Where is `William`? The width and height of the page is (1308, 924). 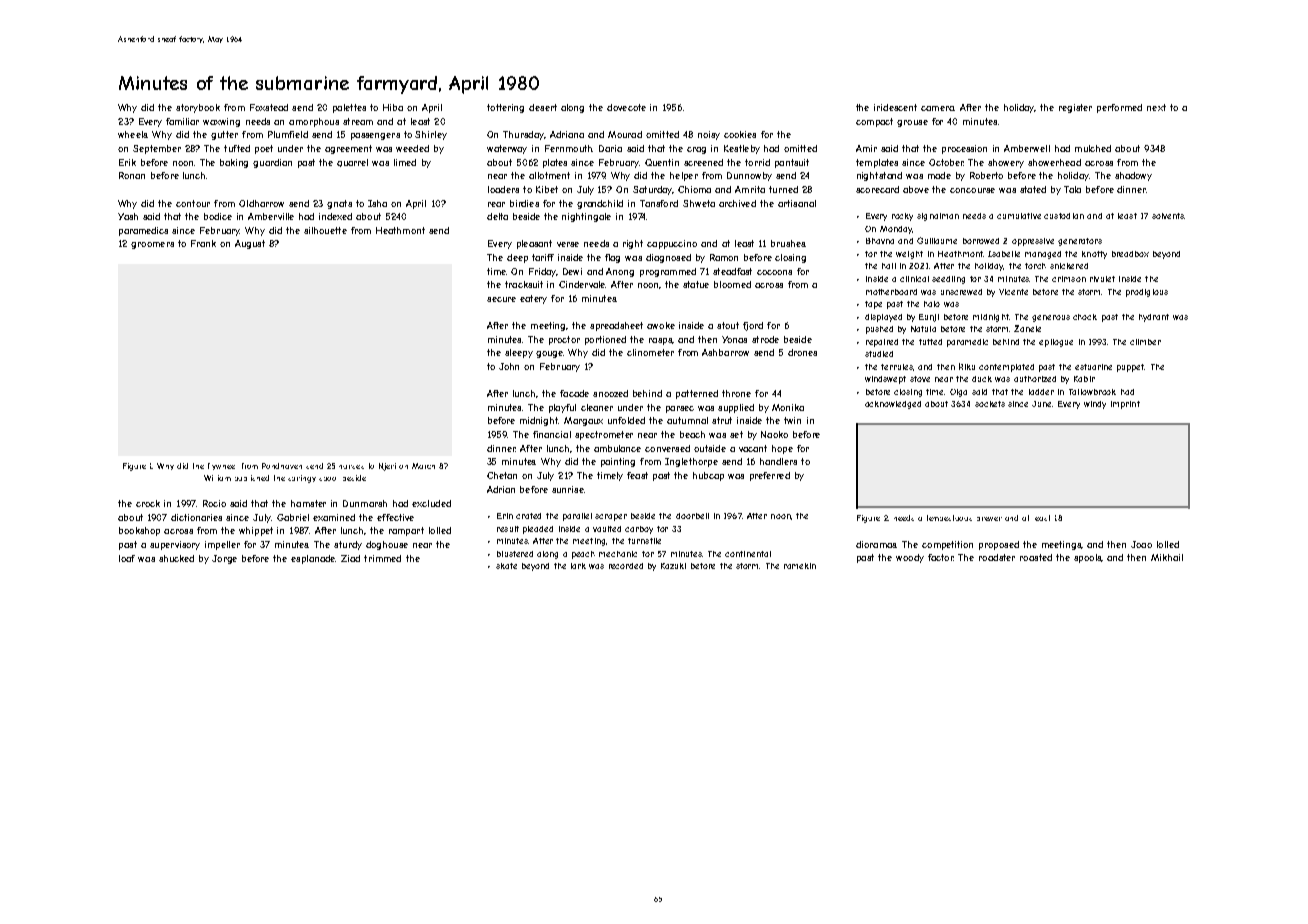 William is located at coordinates (217, 478).
